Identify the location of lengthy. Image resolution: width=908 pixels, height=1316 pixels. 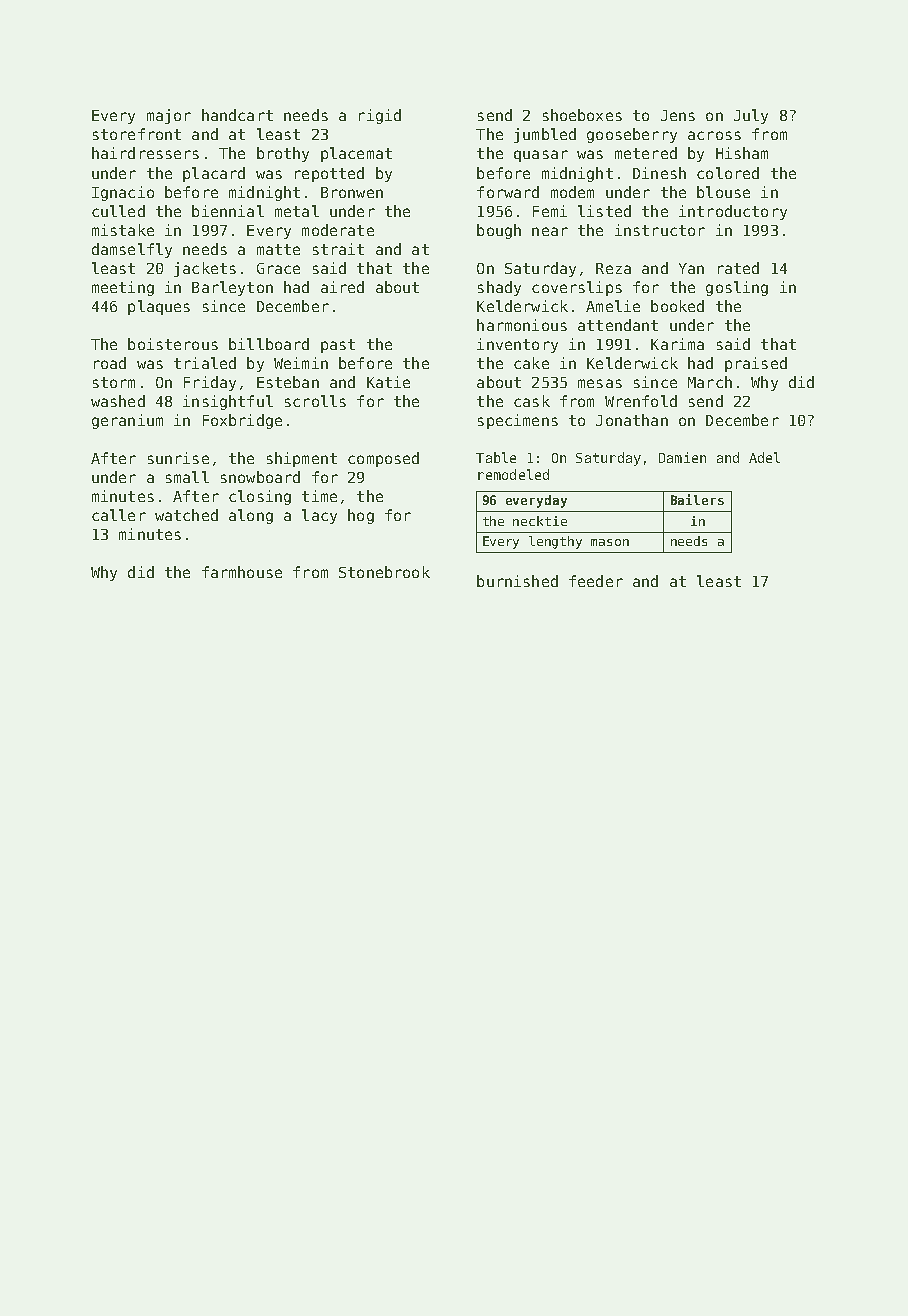
(555, 542).
